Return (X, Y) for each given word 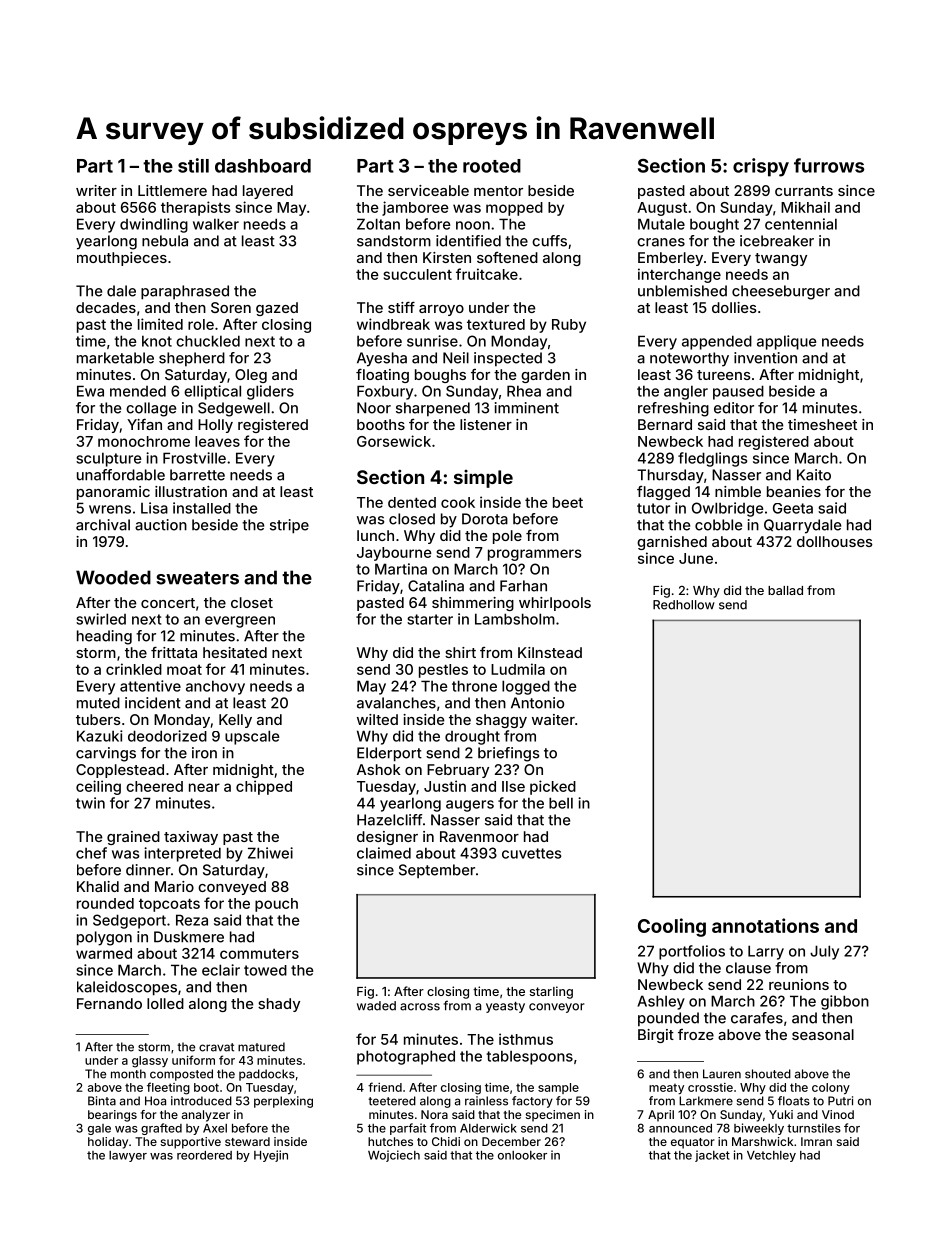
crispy (761, 167)
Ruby (569, 326)
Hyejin (271, 1156)
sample (558, 1088)
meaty (666, 1089)
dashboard (263, 166)
